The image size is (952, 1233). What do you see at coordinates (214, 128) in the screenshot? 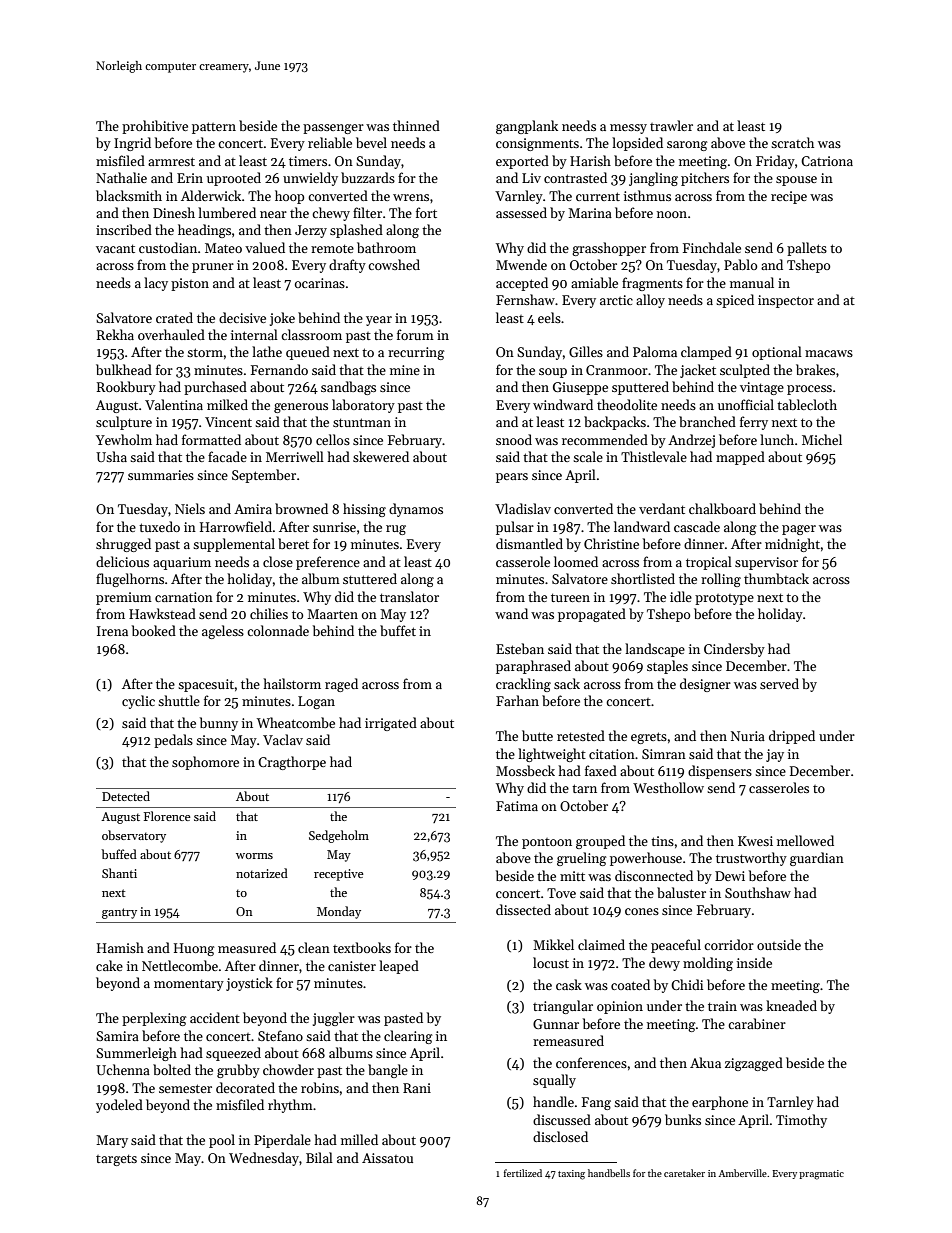
I see `pattern` at bounding box center [214, 128].
